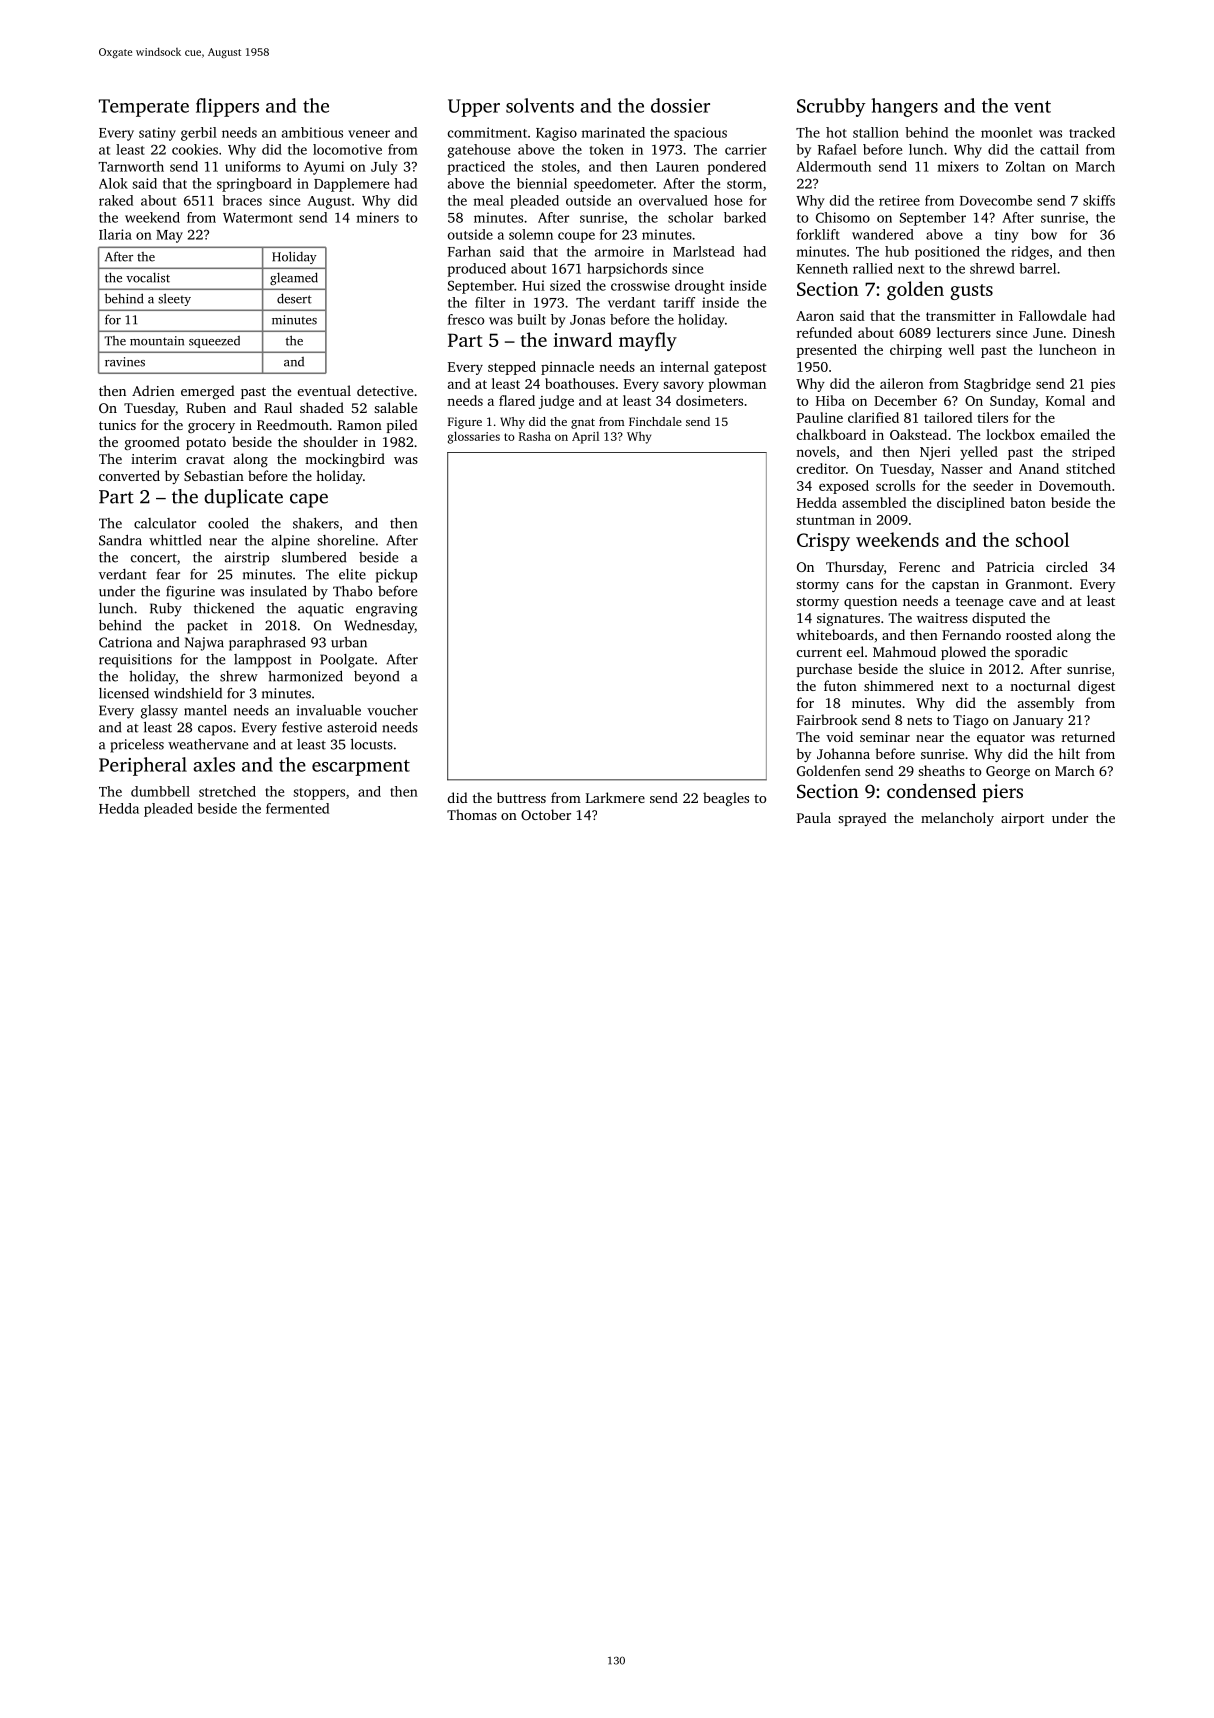 The width and height of the screenshot is (1214, 1718). What do you see at coordinates (587, 320) in the screenshot?
I see `Jonas` at bounding box center [587, 320].
